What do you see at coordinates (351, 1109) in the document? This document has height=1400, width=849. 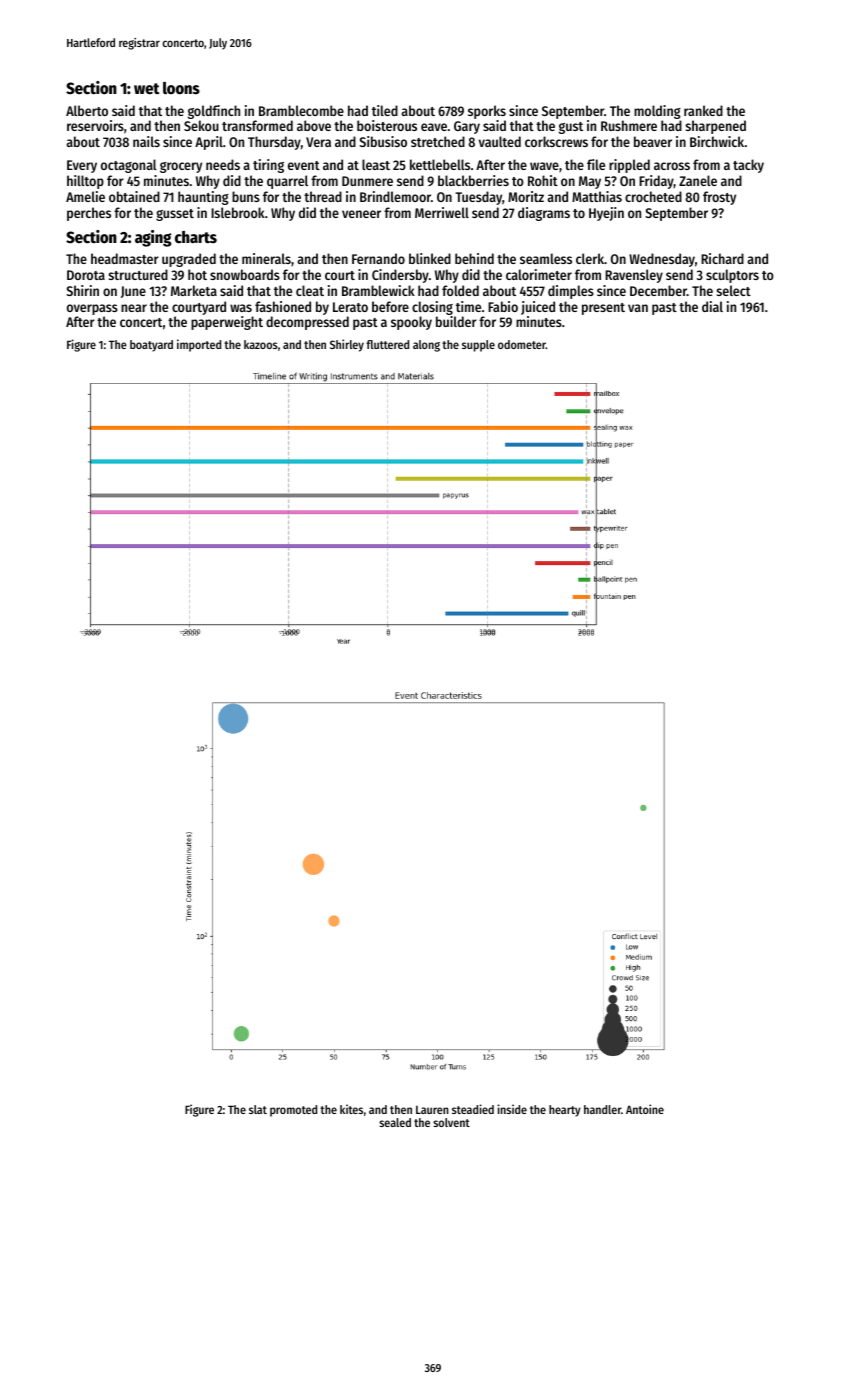 I see `kites` at bounding box center [351, 1109].
